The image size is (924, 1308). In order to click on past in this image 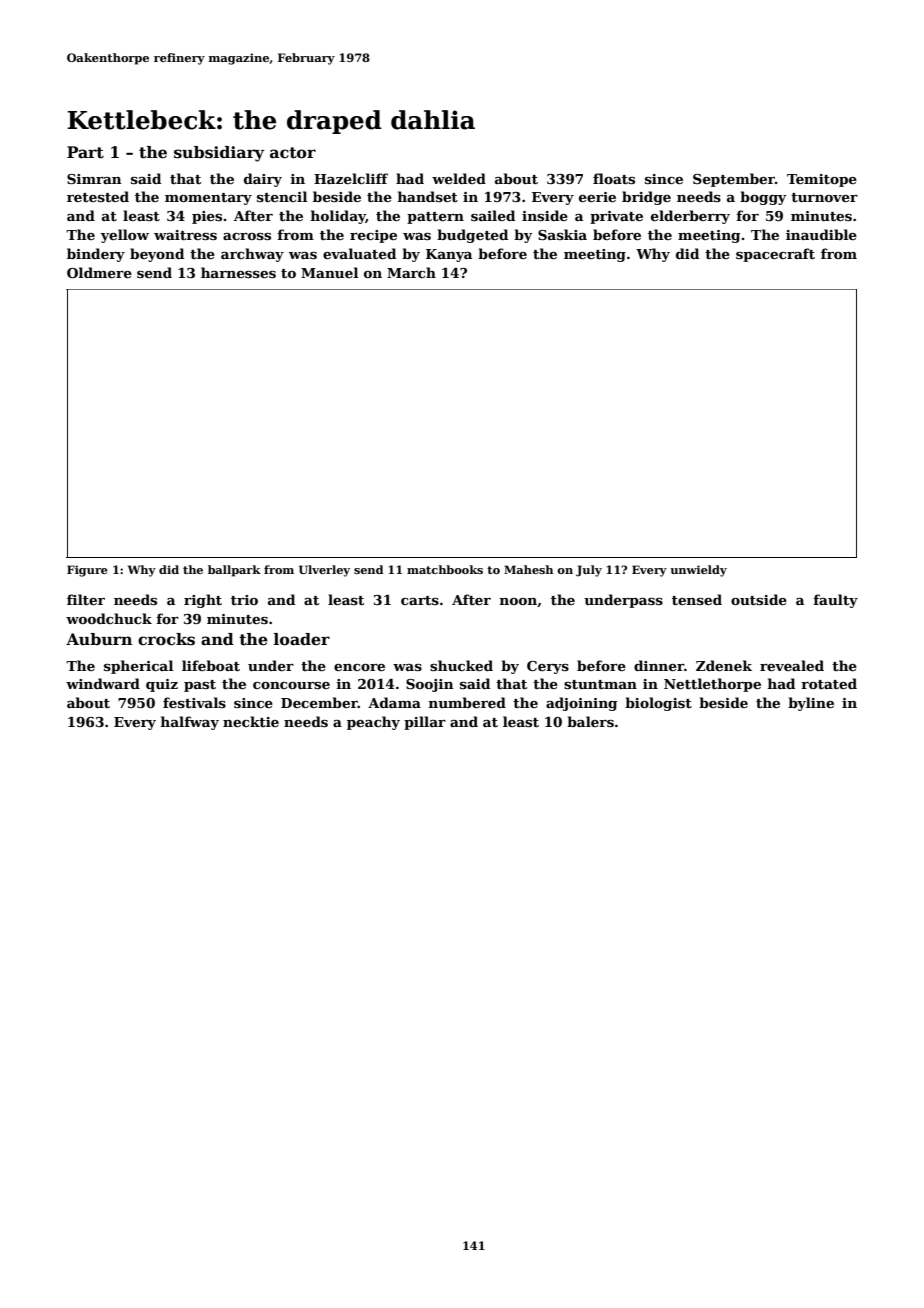, I will do `click(200, 686)`.
